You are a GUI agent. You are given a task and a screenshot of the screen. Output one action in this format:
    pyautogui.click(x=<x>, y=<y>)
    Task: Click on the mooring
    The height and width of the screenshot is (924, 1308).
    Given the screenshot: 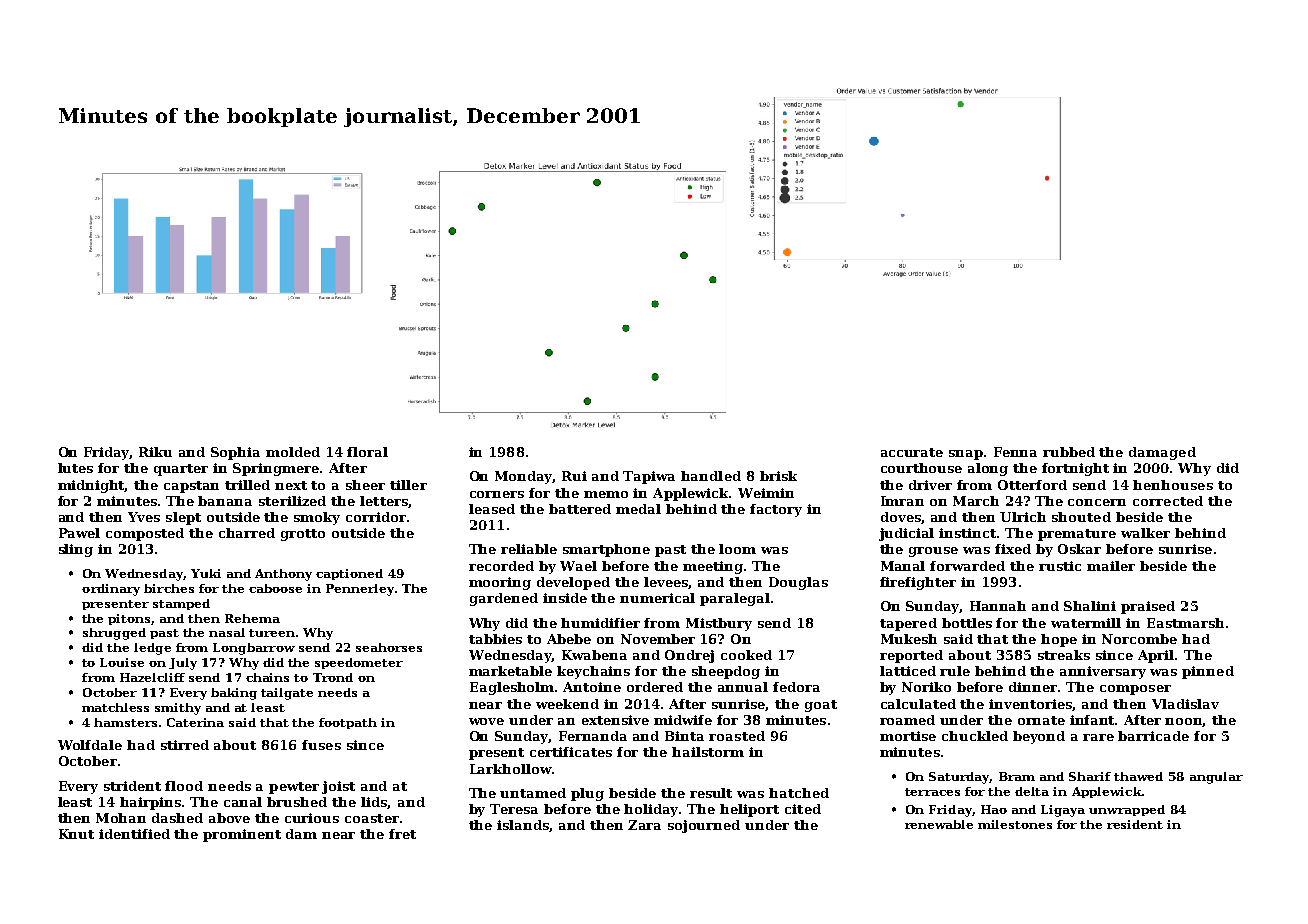 What is the action you would take?
    pyautogui.click(x=500, y=583)
